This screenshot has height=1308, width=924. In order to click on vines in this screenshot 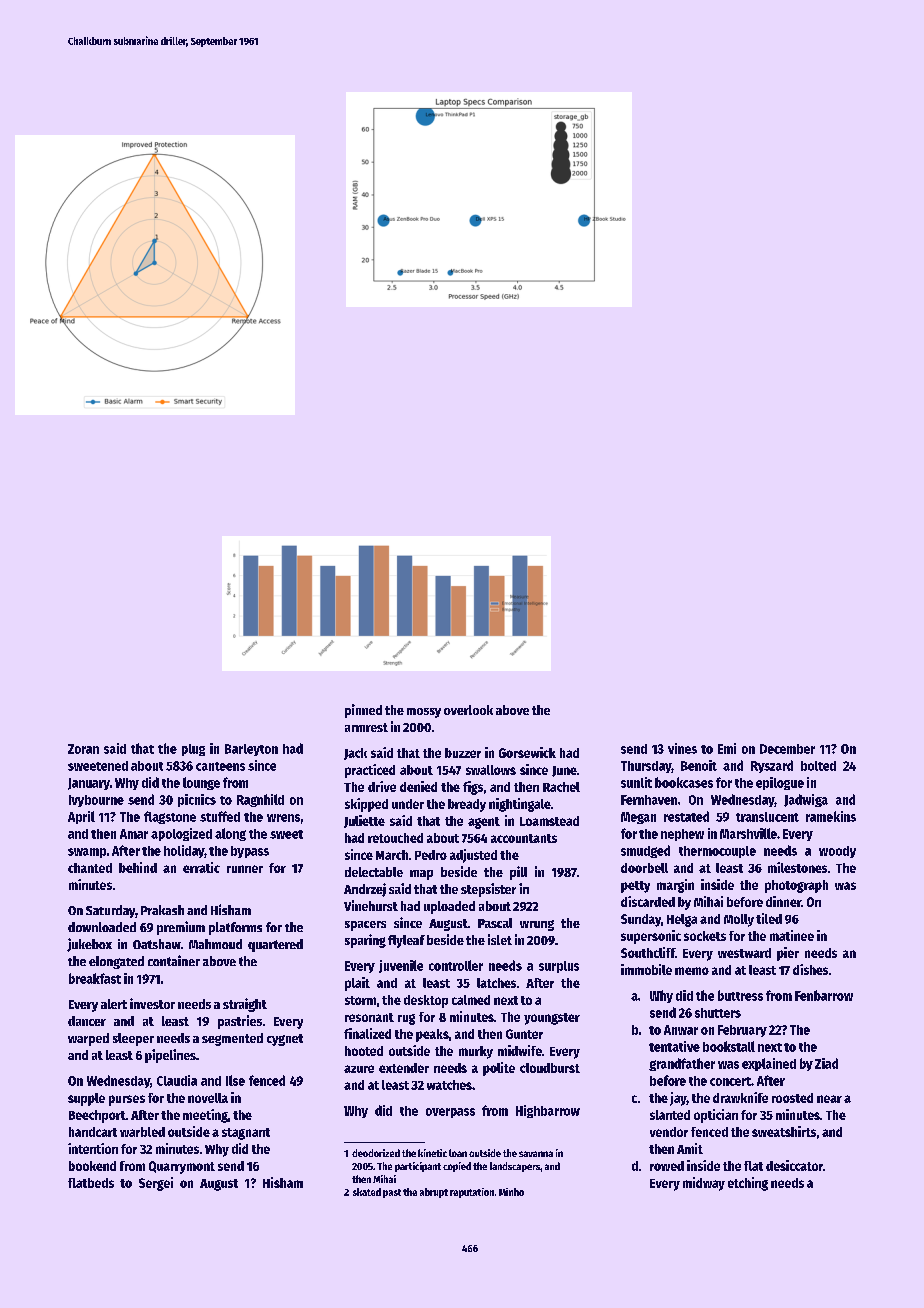, I will do `click(682, 748)`.
